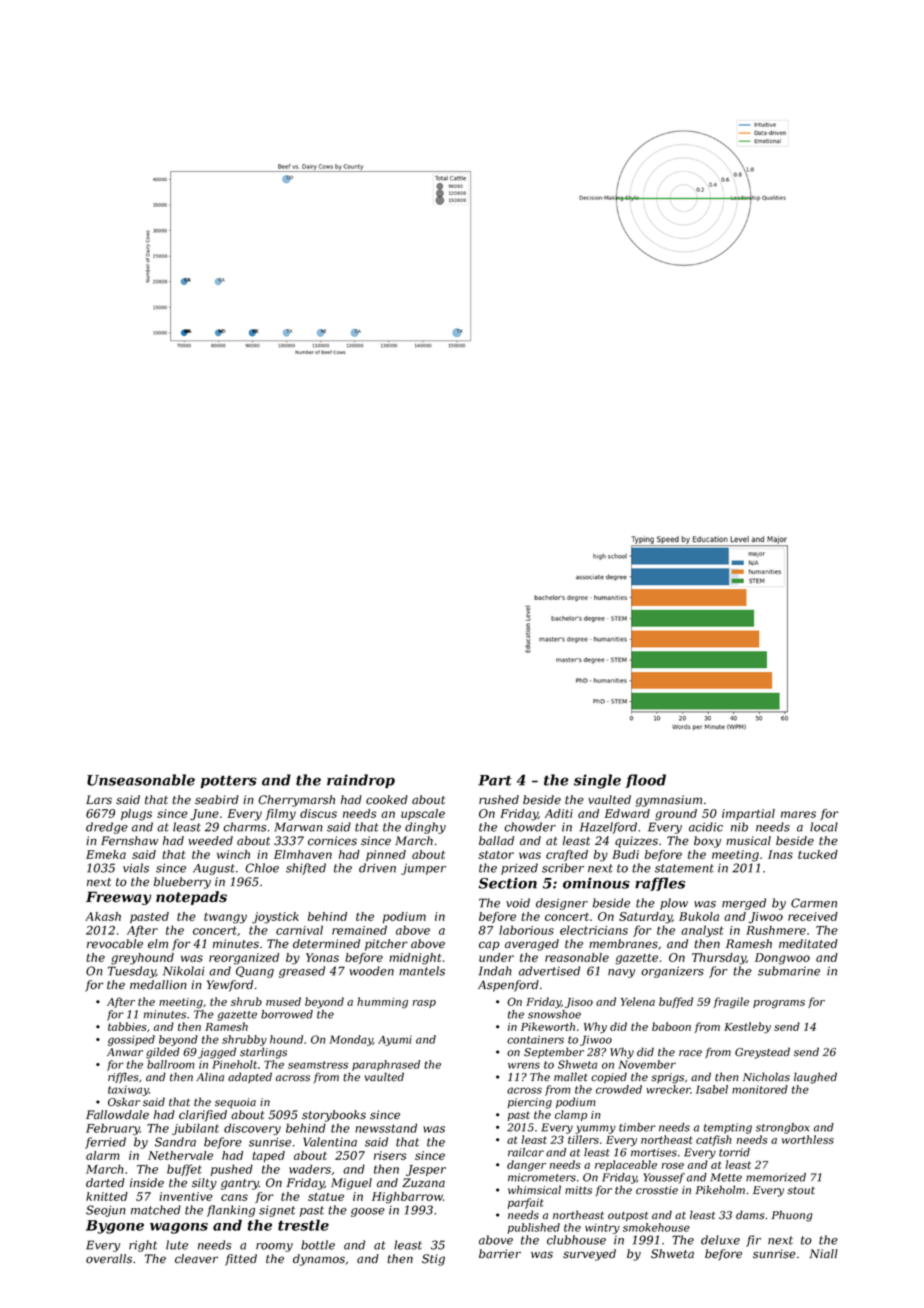 The image size is (924, 1308). What do you see at coordinates (562, 904) in the document?
I see `designer` at bounding box center [562, 904].
